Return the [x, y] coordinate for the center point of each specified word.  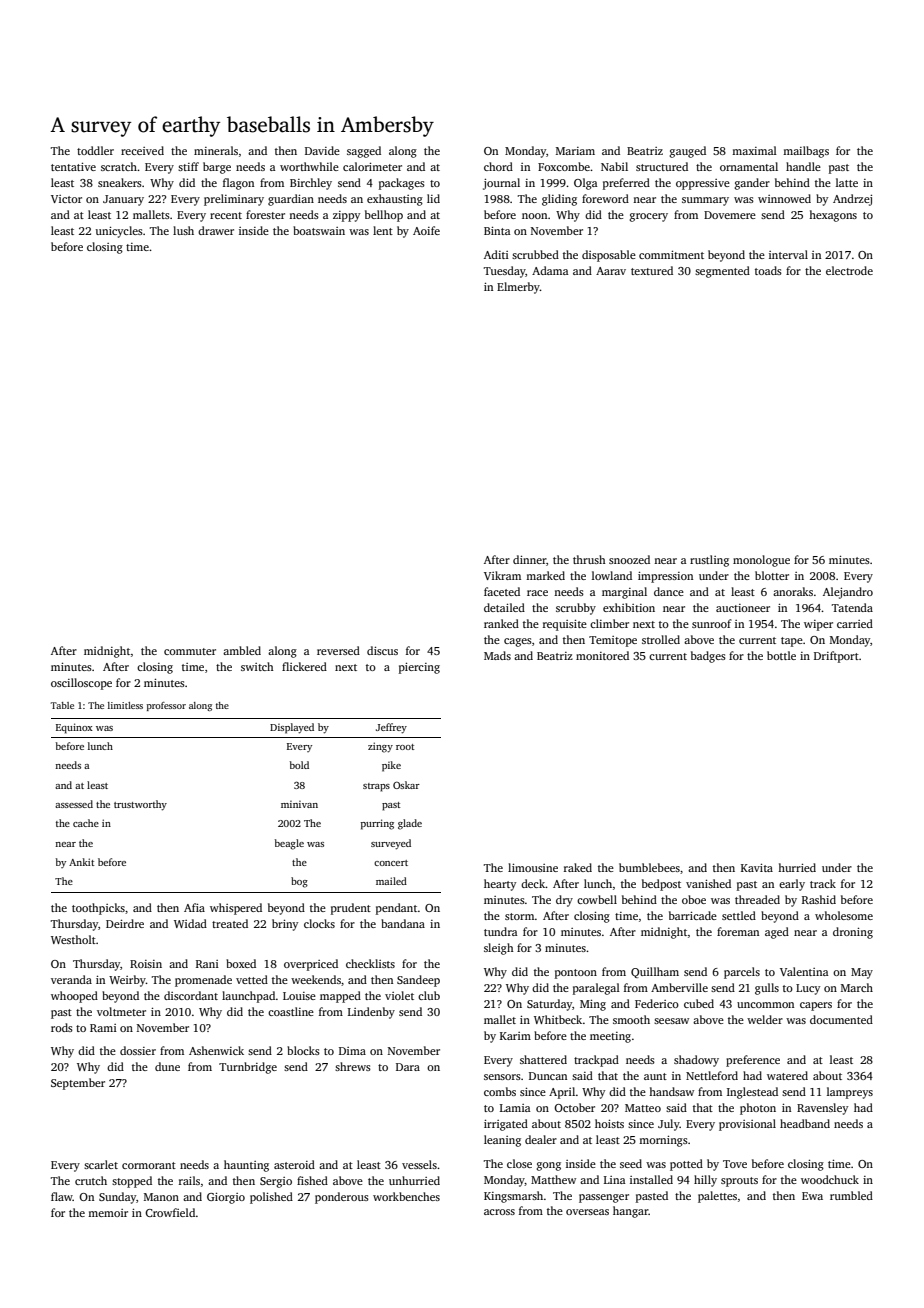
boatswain [319, 230]
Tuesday [505, 272]
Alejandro [848, 593]
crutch [91, 1180]
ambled [242, 650]
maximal [754, 150]
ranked [501, 623]
